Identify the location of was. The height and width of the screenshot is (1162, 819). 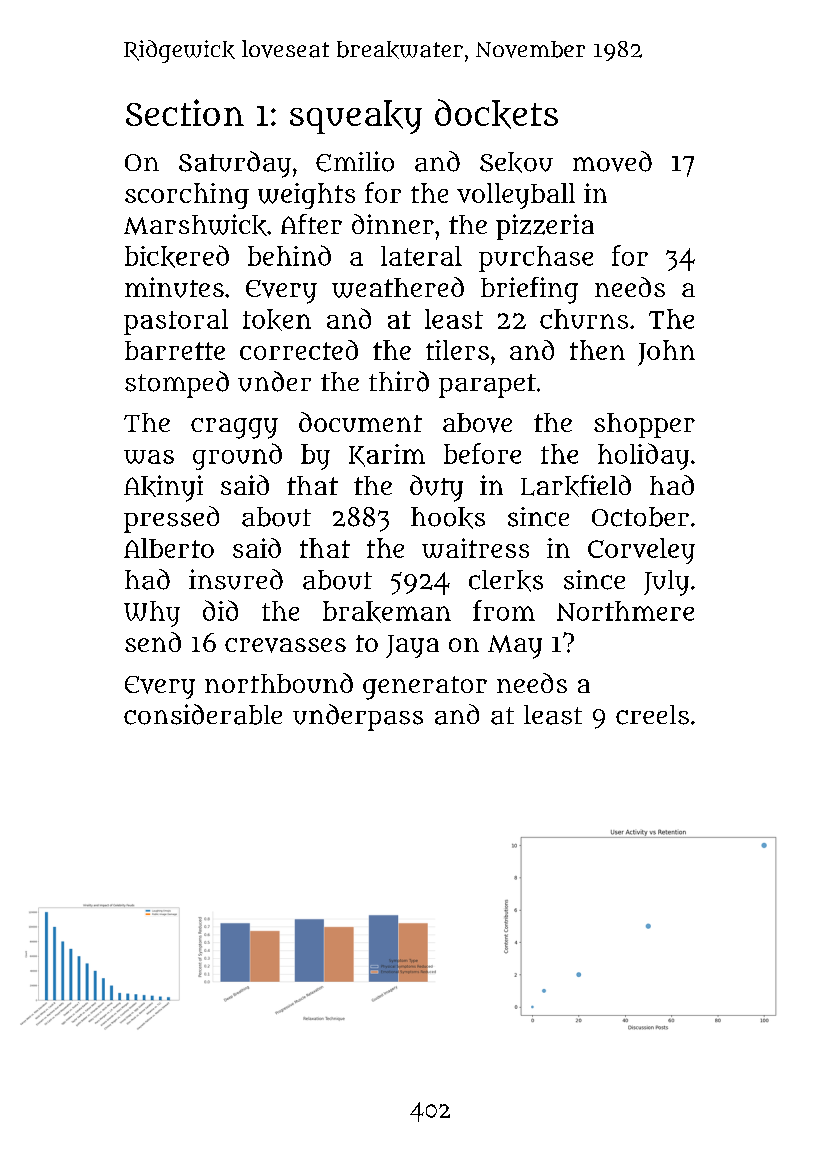
(149, 457).
